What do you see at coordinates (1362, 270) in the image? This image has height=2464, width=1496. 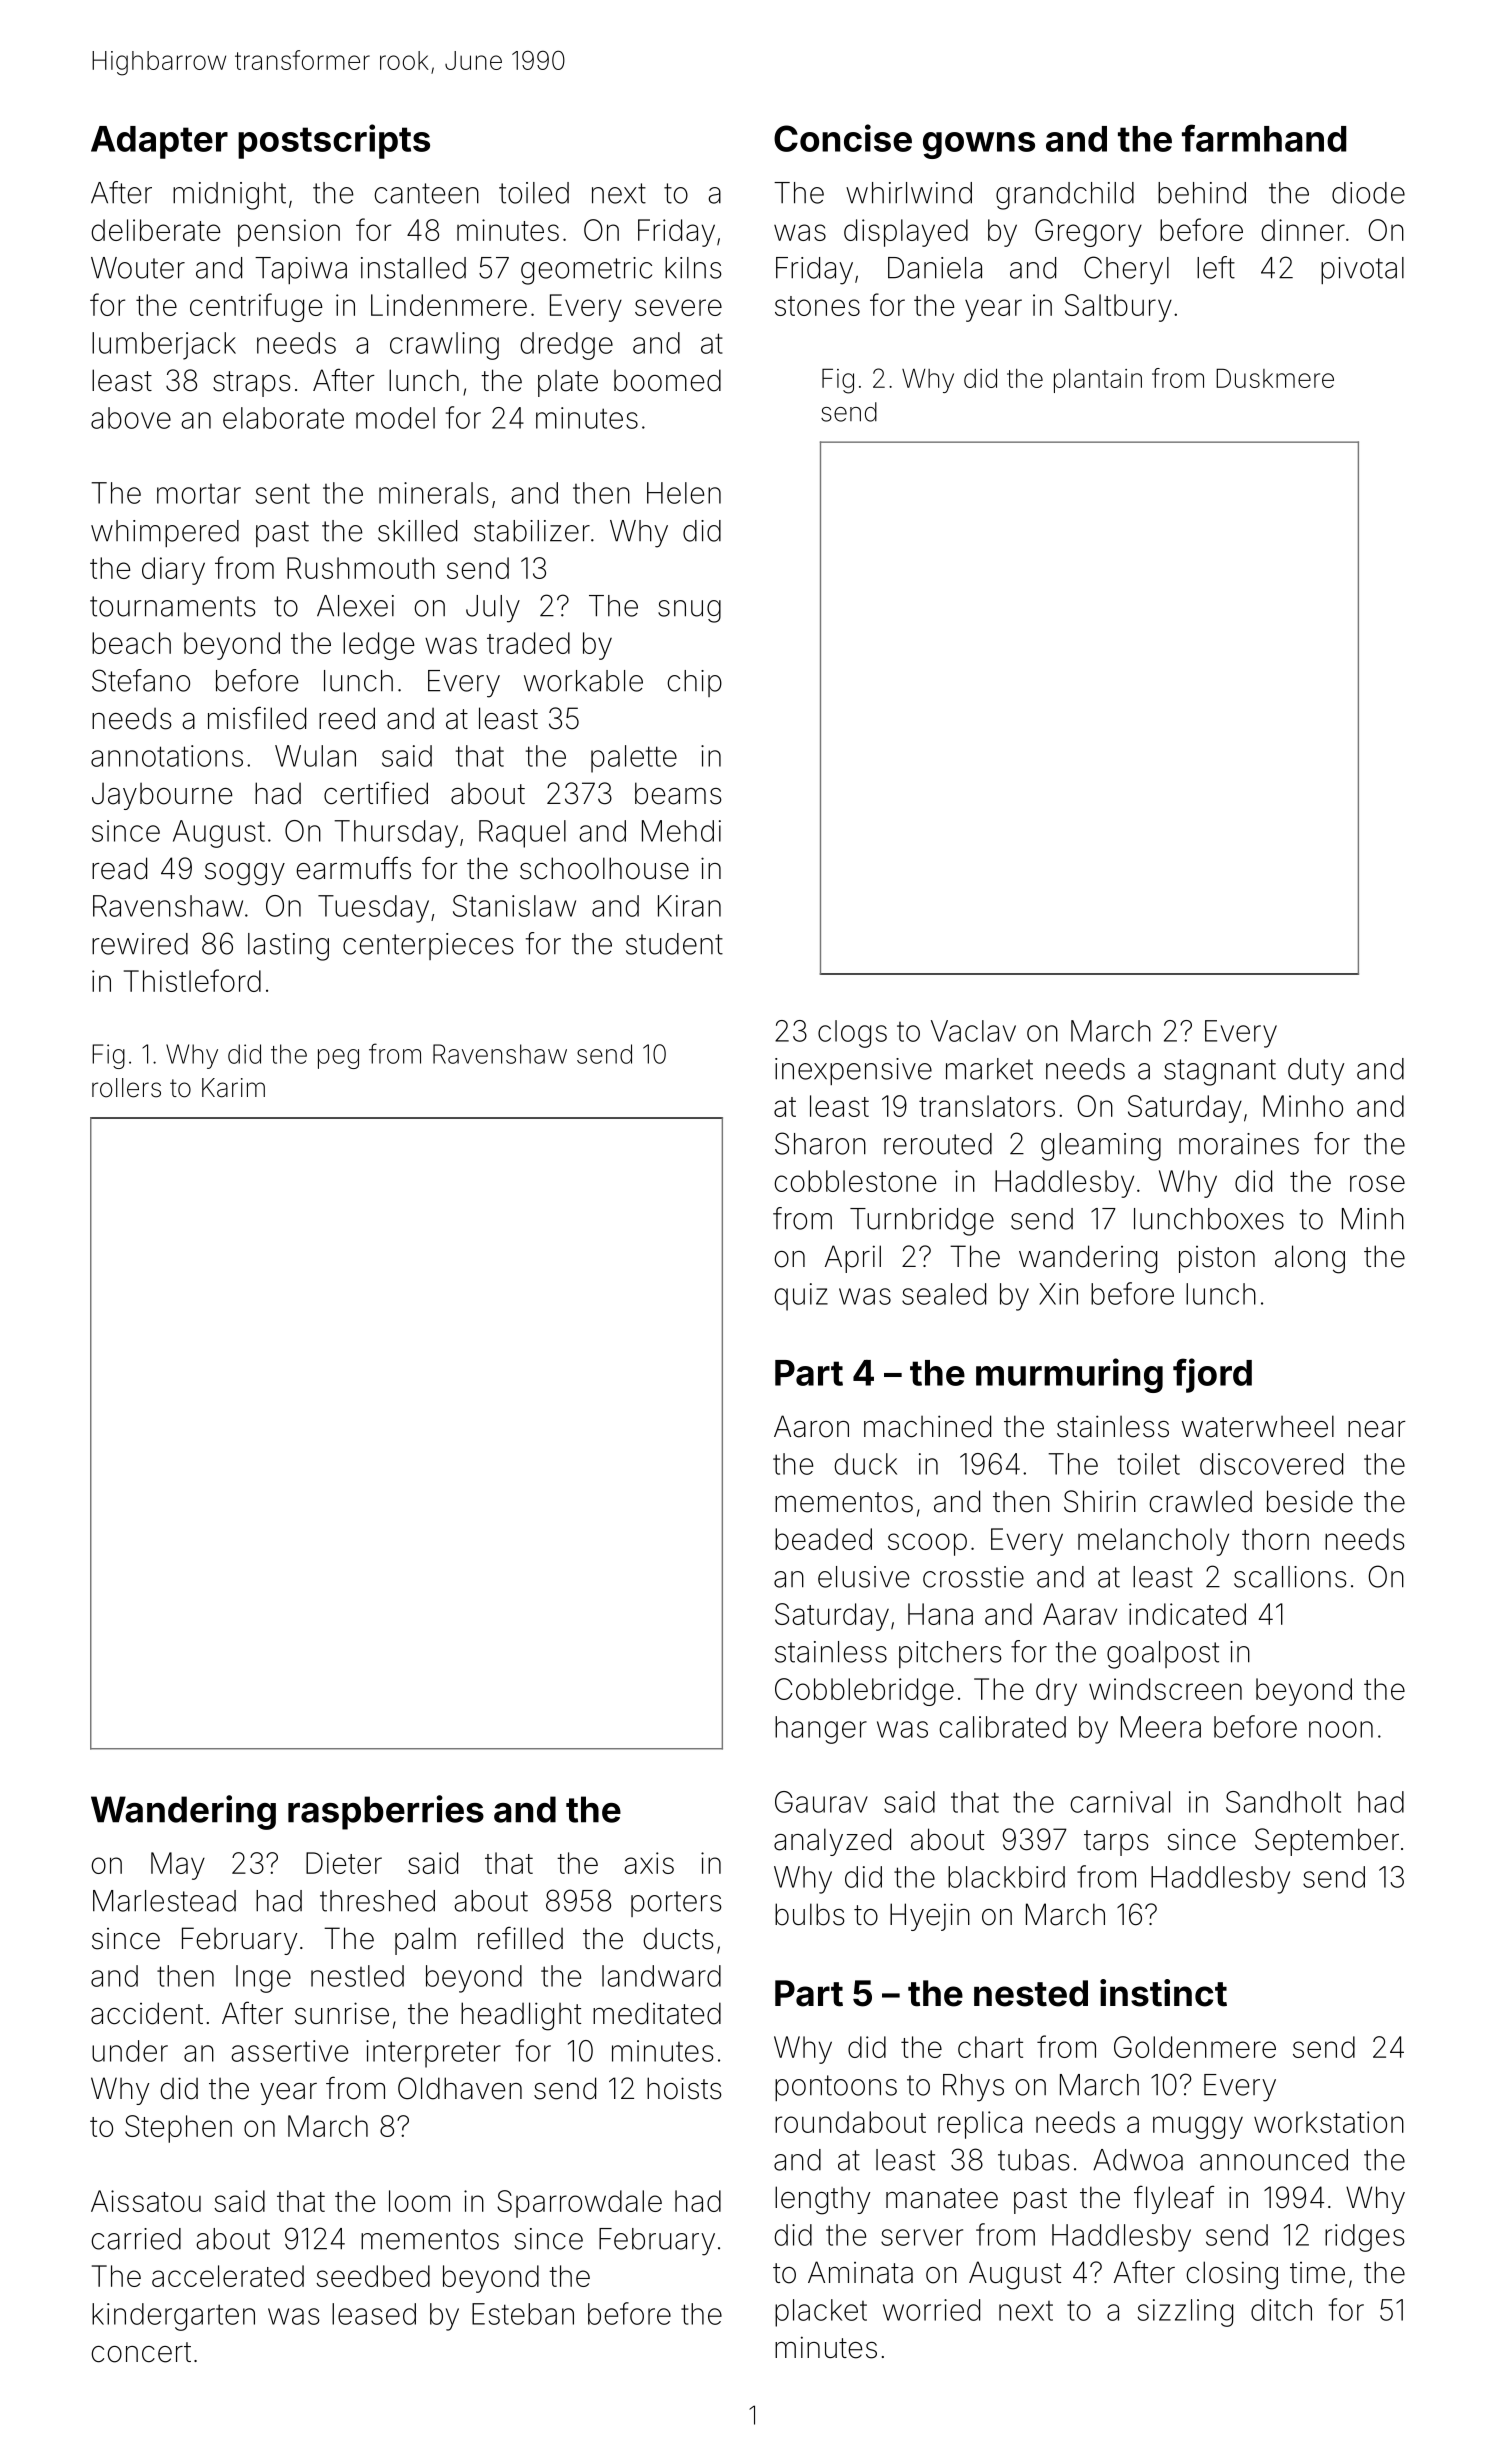 I see `pivotal` at bounding box center [1362, 270].
